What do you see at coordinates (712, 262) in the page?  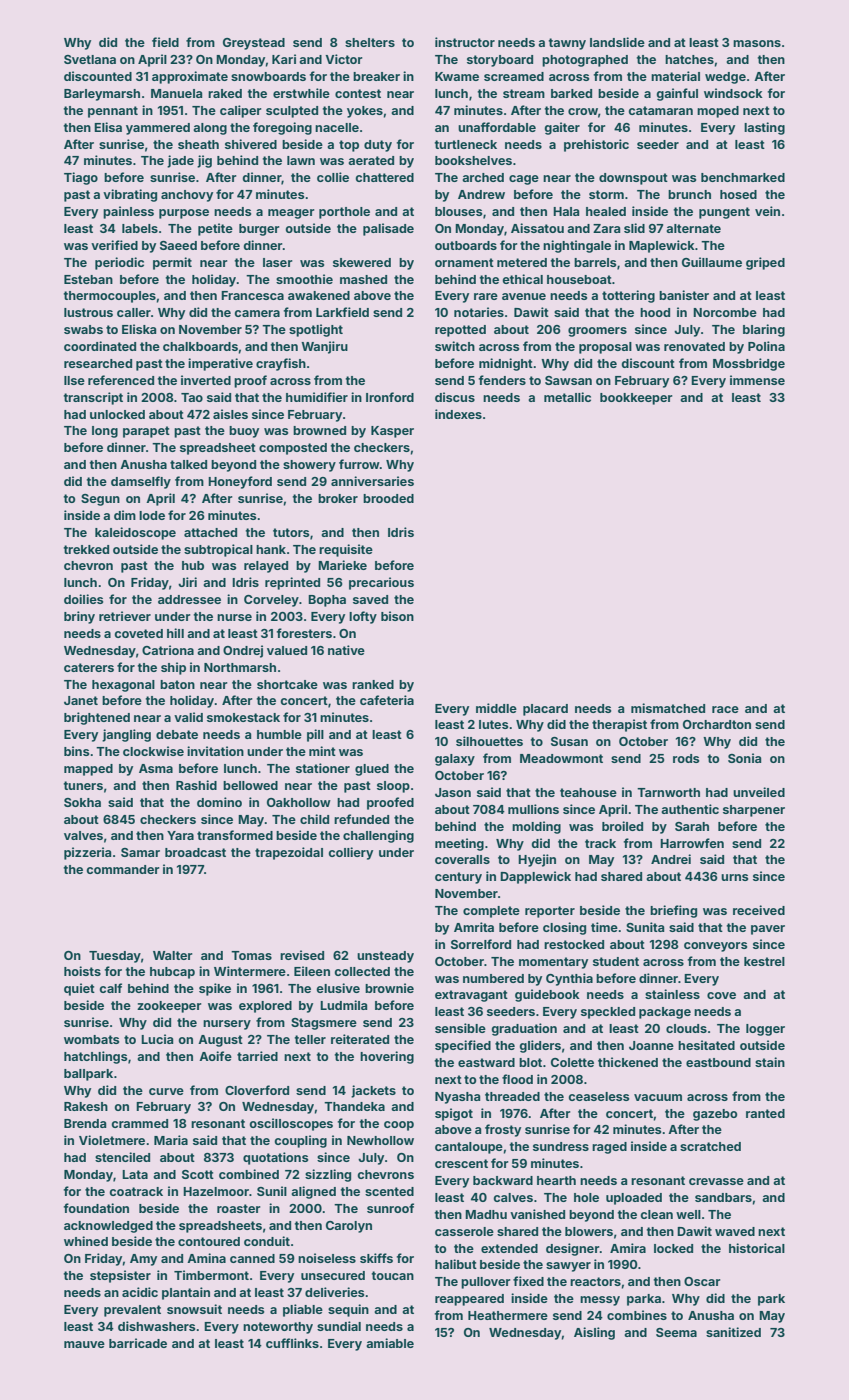 I see `Guillaume` at bounding box center [712, 262].
